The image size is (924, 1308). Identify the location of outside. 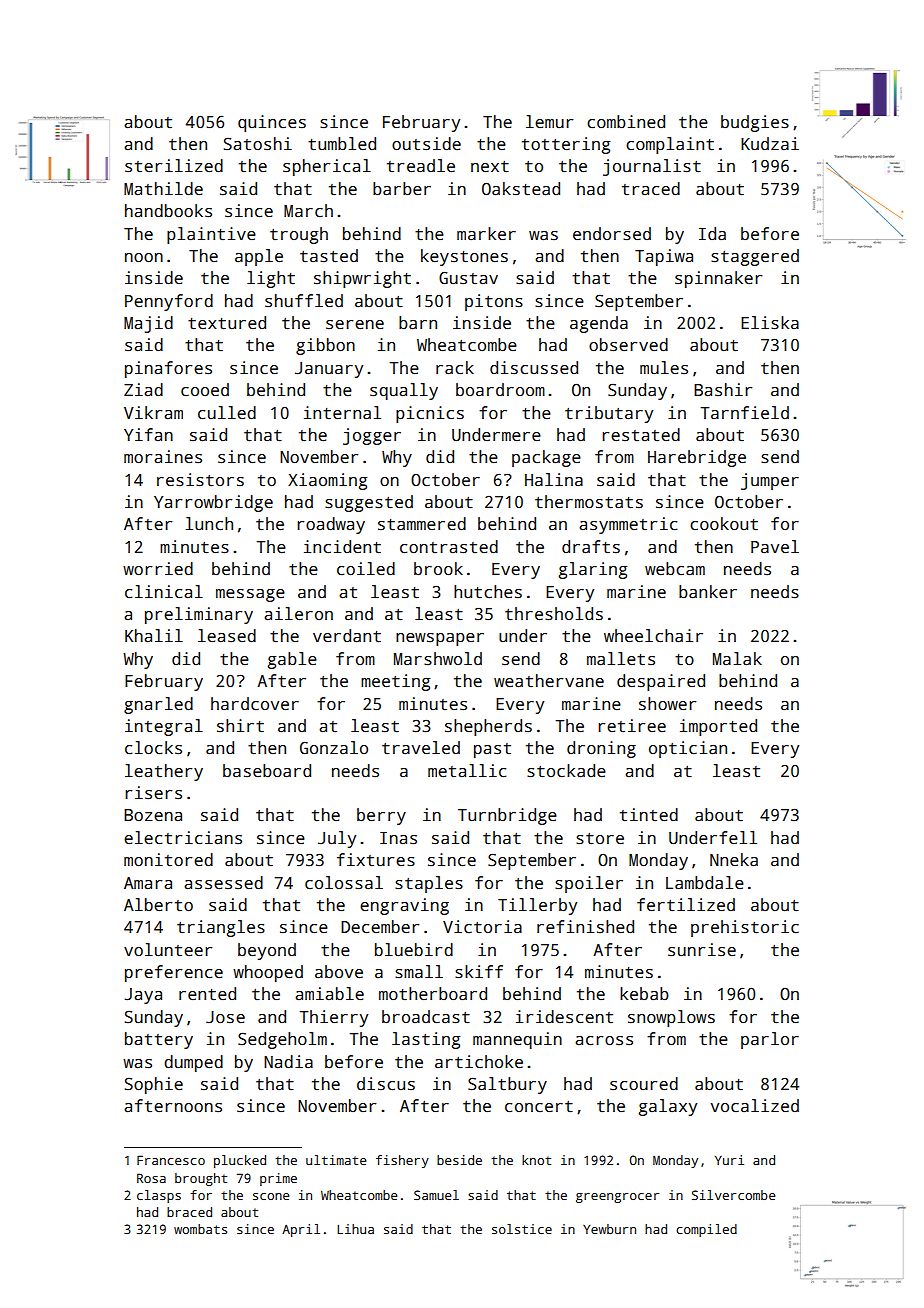
(426, 144).
